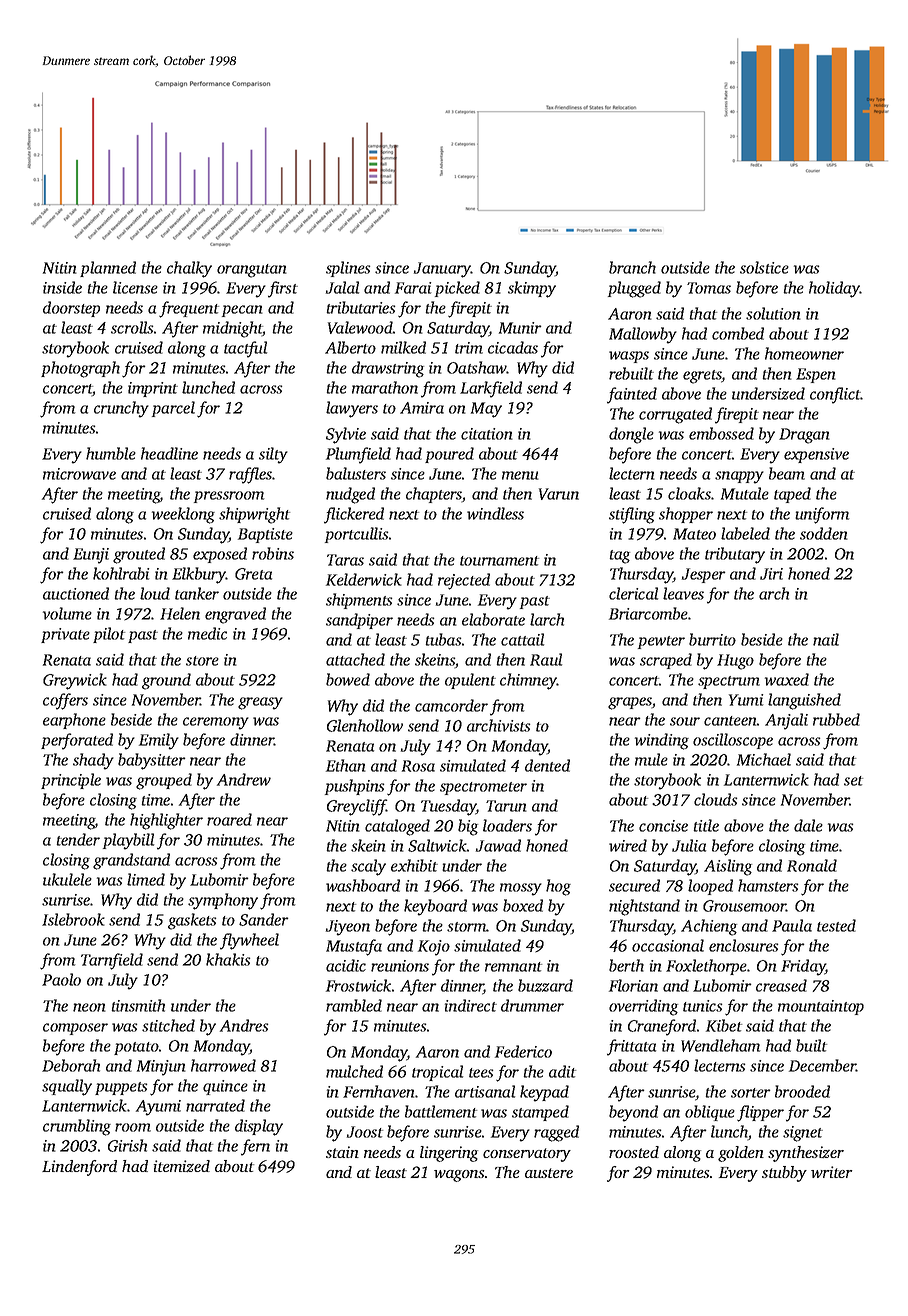 Image resolution: width=908 pixels, height=1316 pixels. What do you see at coordinates (229, 819) in the document?
I see `roared` at bounding box center [229, 819].
